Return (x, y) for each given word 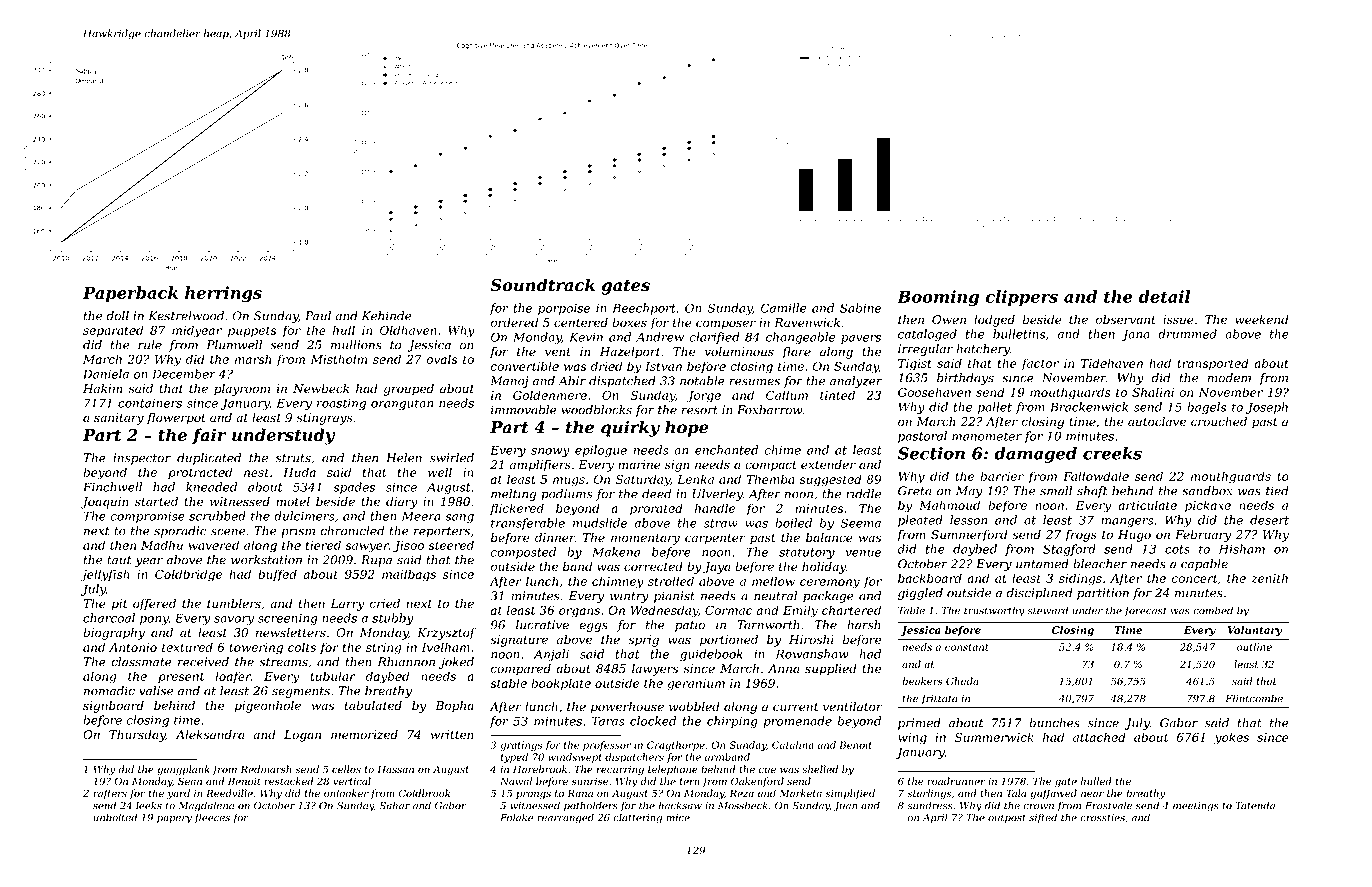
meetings (1196, 807)
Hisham (1242, 549)
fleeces (212, 818)
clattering (637, 818)
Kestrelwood (186, 316)
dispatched (622, 382)
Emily (800, 611)
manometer (987, 436)
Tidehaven (1112, 363)
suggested (831, 480)
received (203, 662)
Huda (299, 472)
